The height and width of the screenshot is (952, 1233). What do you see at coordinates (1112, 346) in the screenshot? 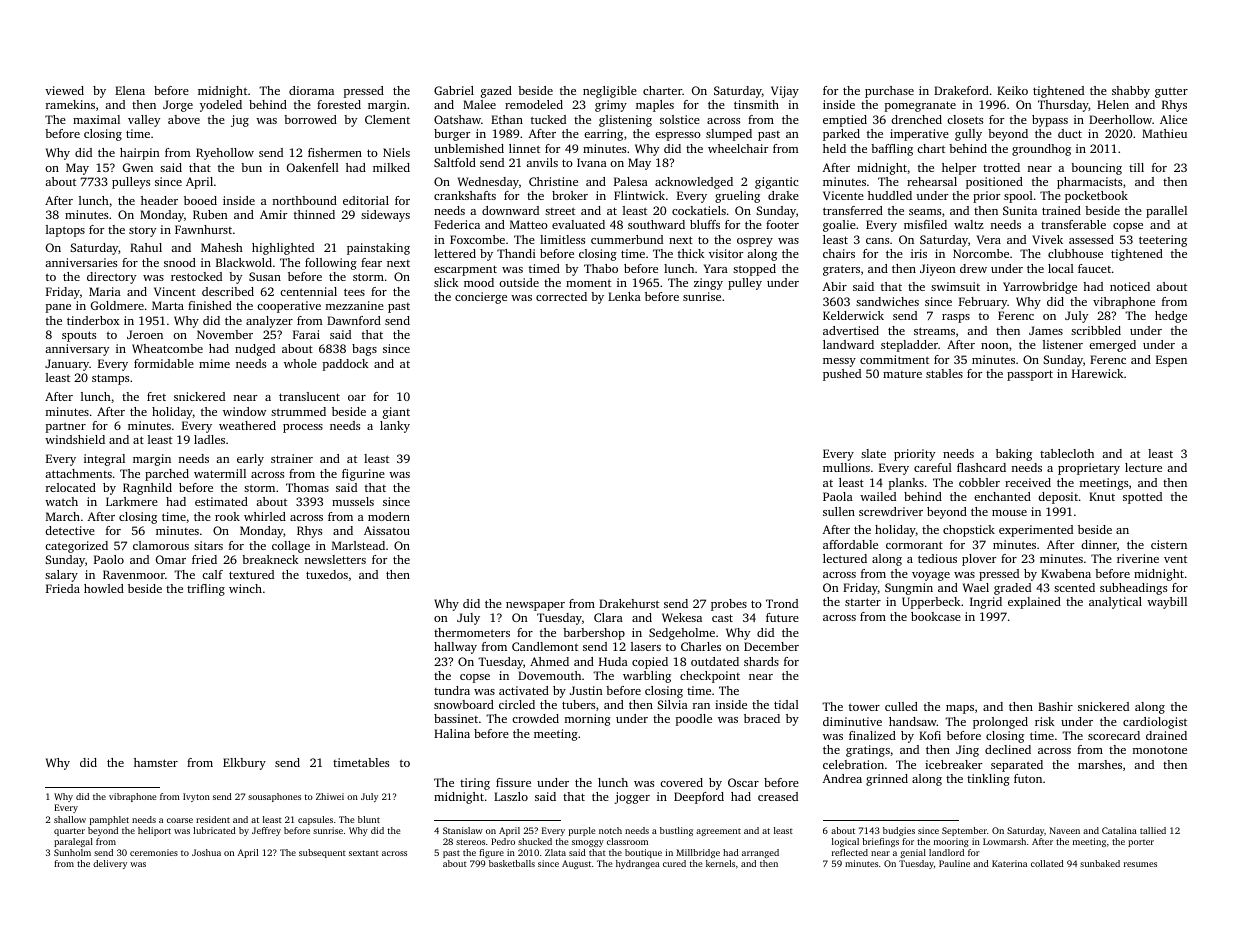
I see `emerged` at bounding box center [1112, 346].
